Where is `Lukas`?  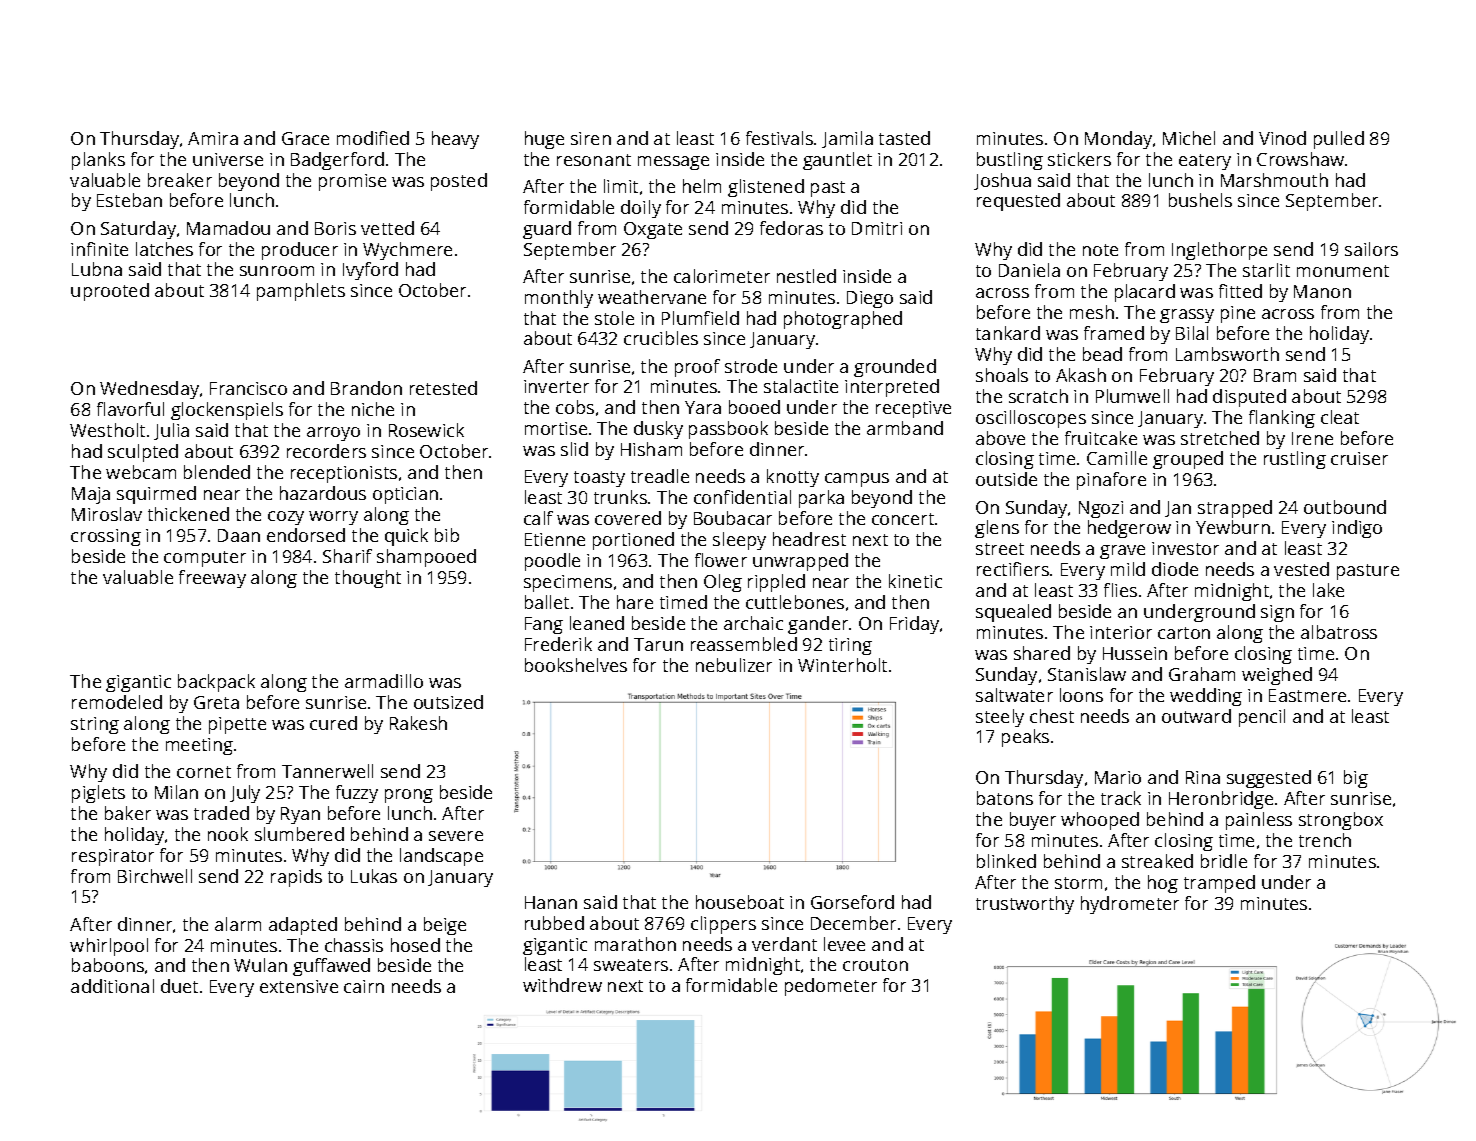 Lukas is located at coordinates (374, 876).
